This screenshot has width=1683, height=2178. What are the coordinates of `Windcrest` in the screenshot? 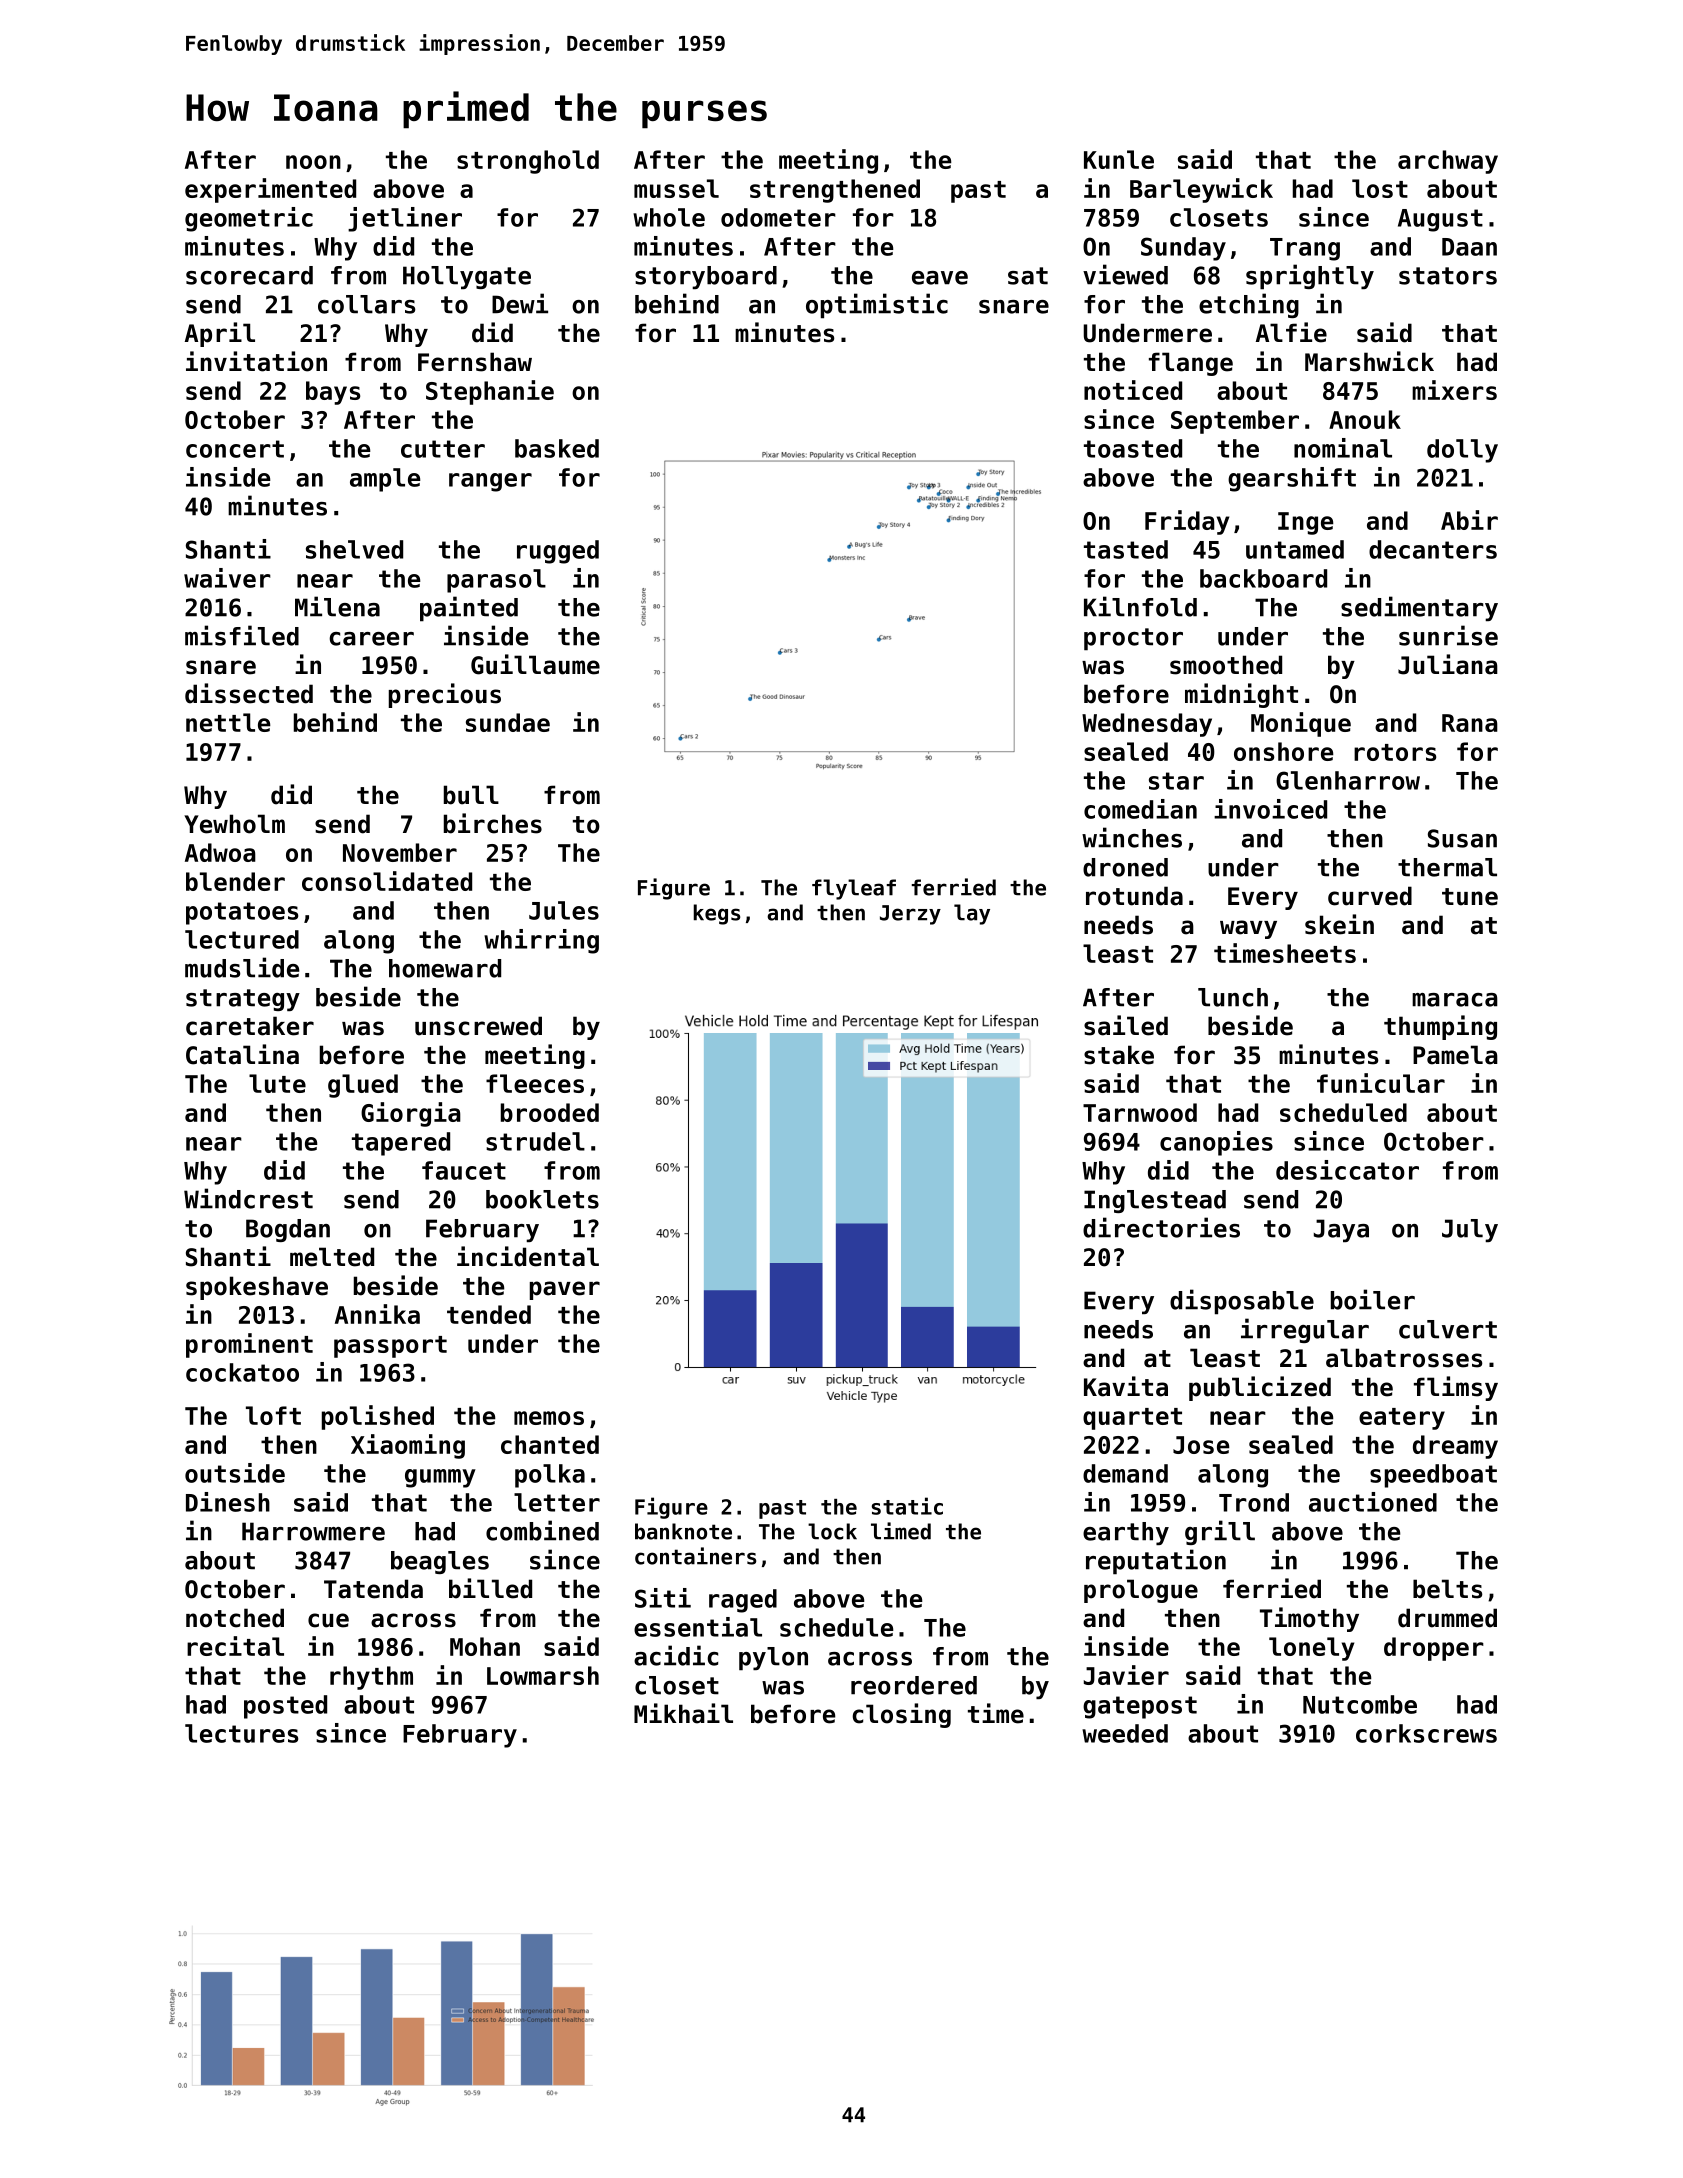 It's located at (248, 1198).
